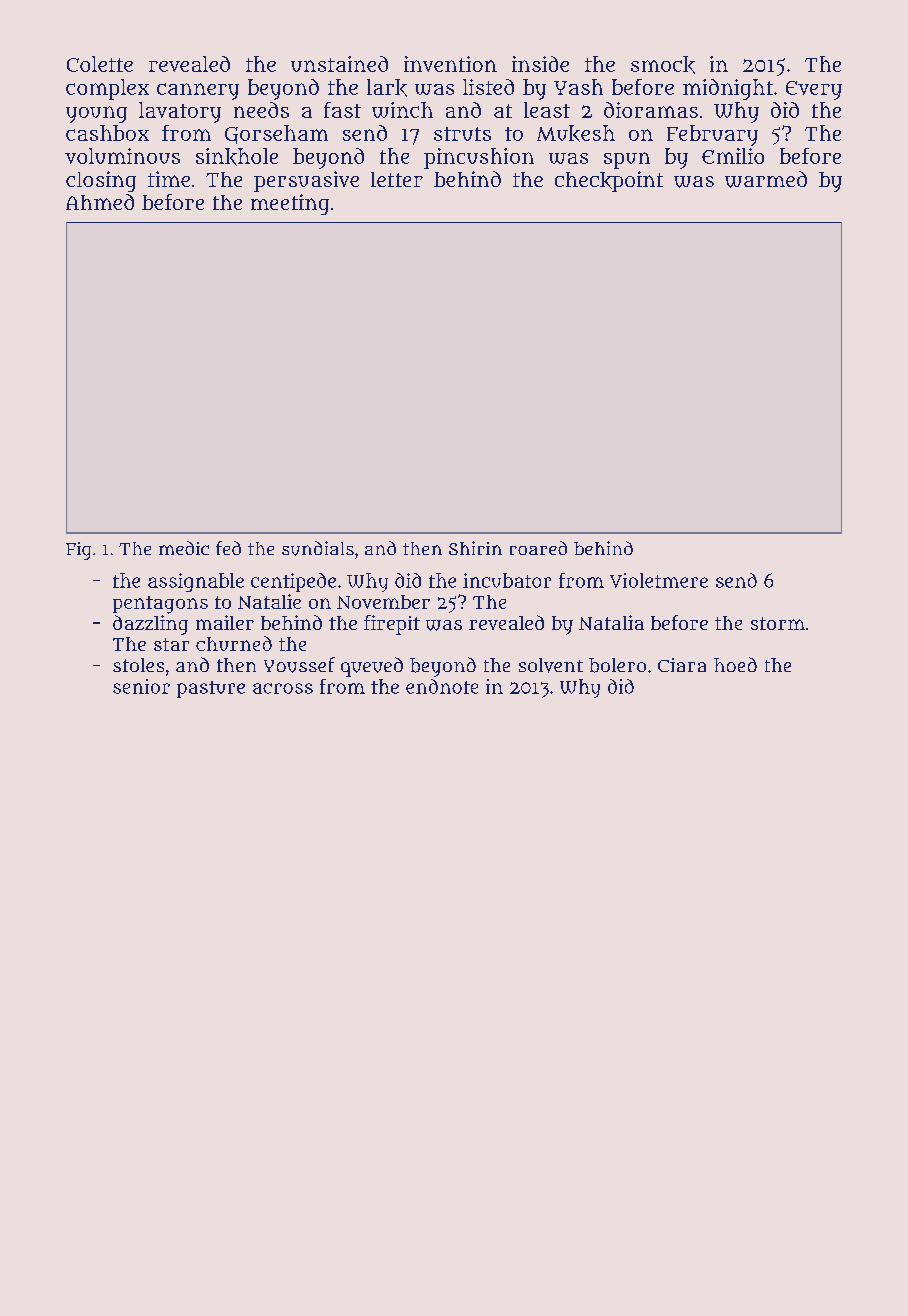  What do you see at coordinates (138, 665) in the screenshot?
I see `stoles` at bounding box center [138, 665].
